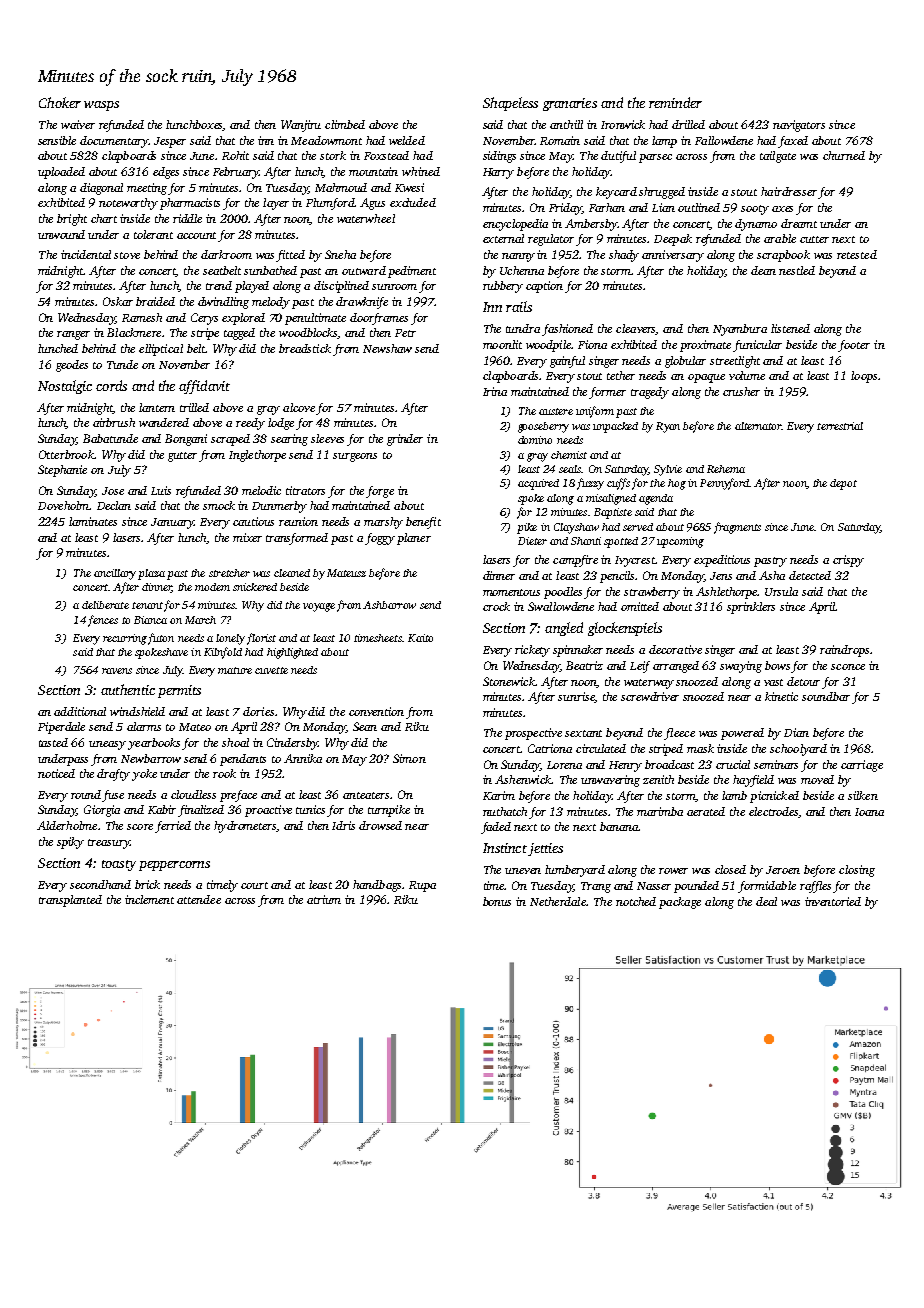 The image size is (924, 1308). I want to click on Giorgia, so click(102, 811).
